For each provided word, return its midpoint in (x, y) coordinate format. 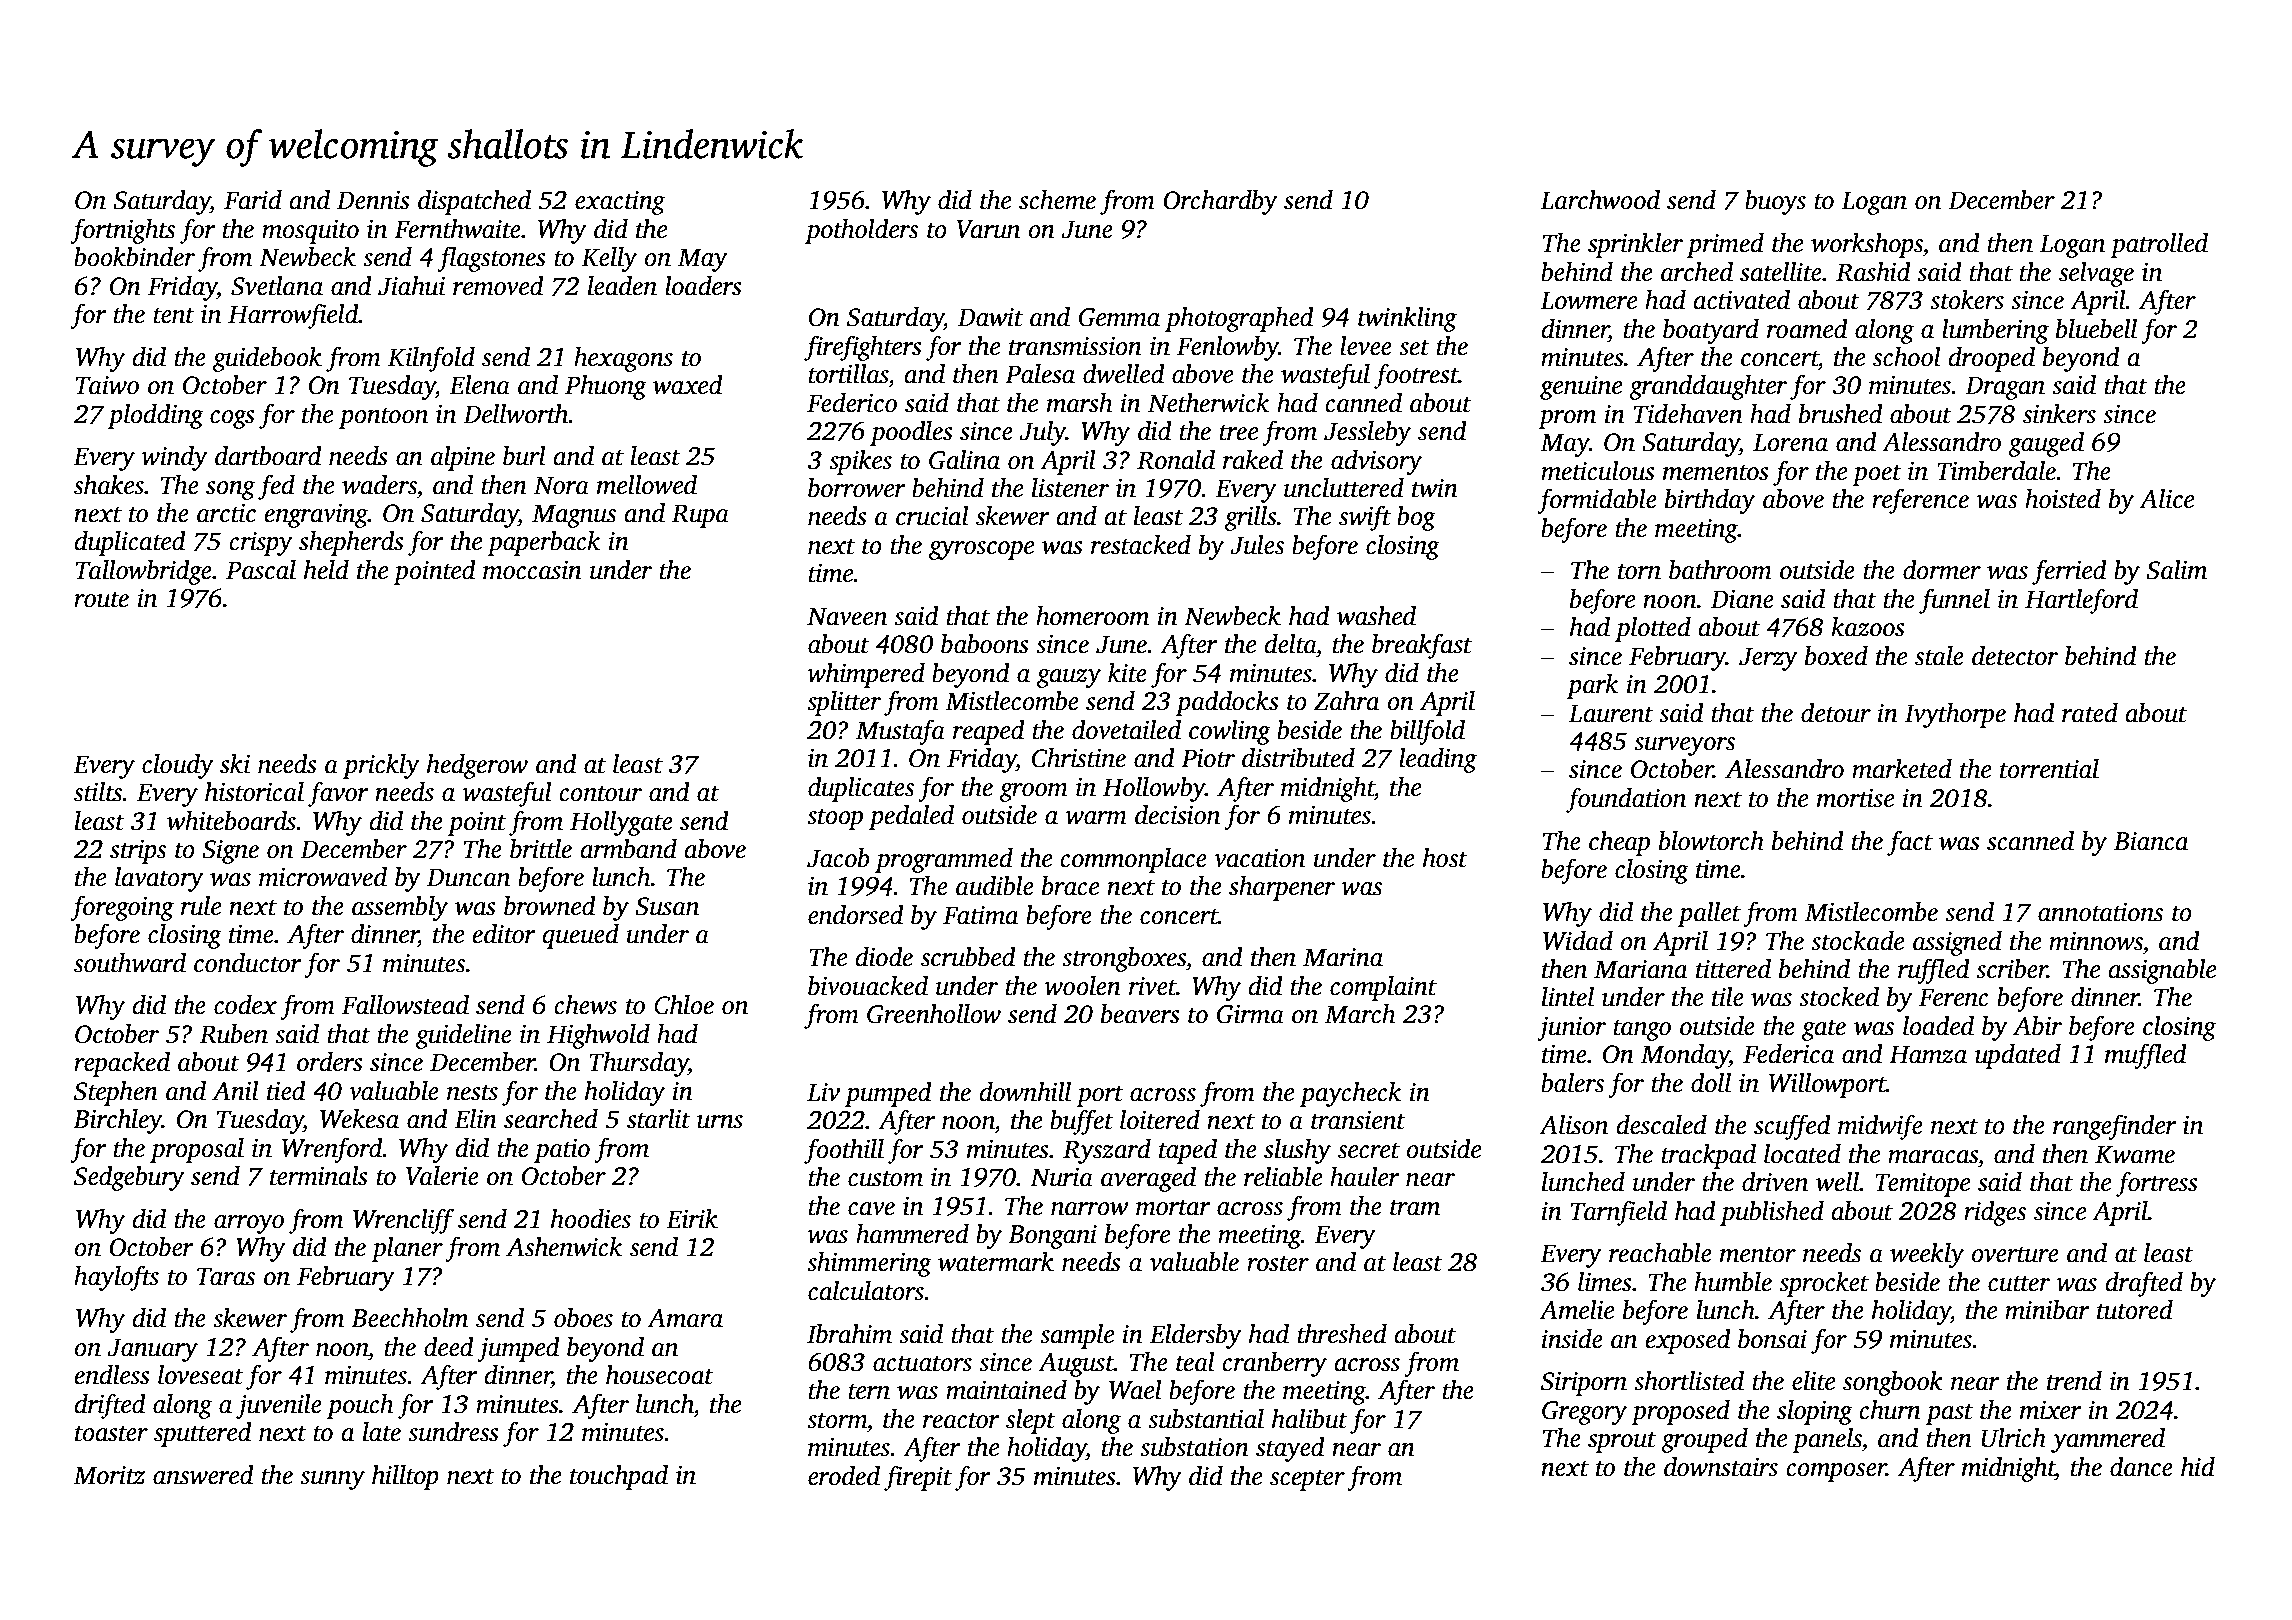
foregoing (122, 908)
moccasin (532, 570)
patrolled (2159, 245)
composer (1836, 1472)
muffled (2146, 1056)
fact (1910, 843)
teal (1195, 1362)
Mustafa (900, 732)
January (153, 1350)
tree (1238, 433)
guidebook (267, 359)
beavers (1140, 1014)
